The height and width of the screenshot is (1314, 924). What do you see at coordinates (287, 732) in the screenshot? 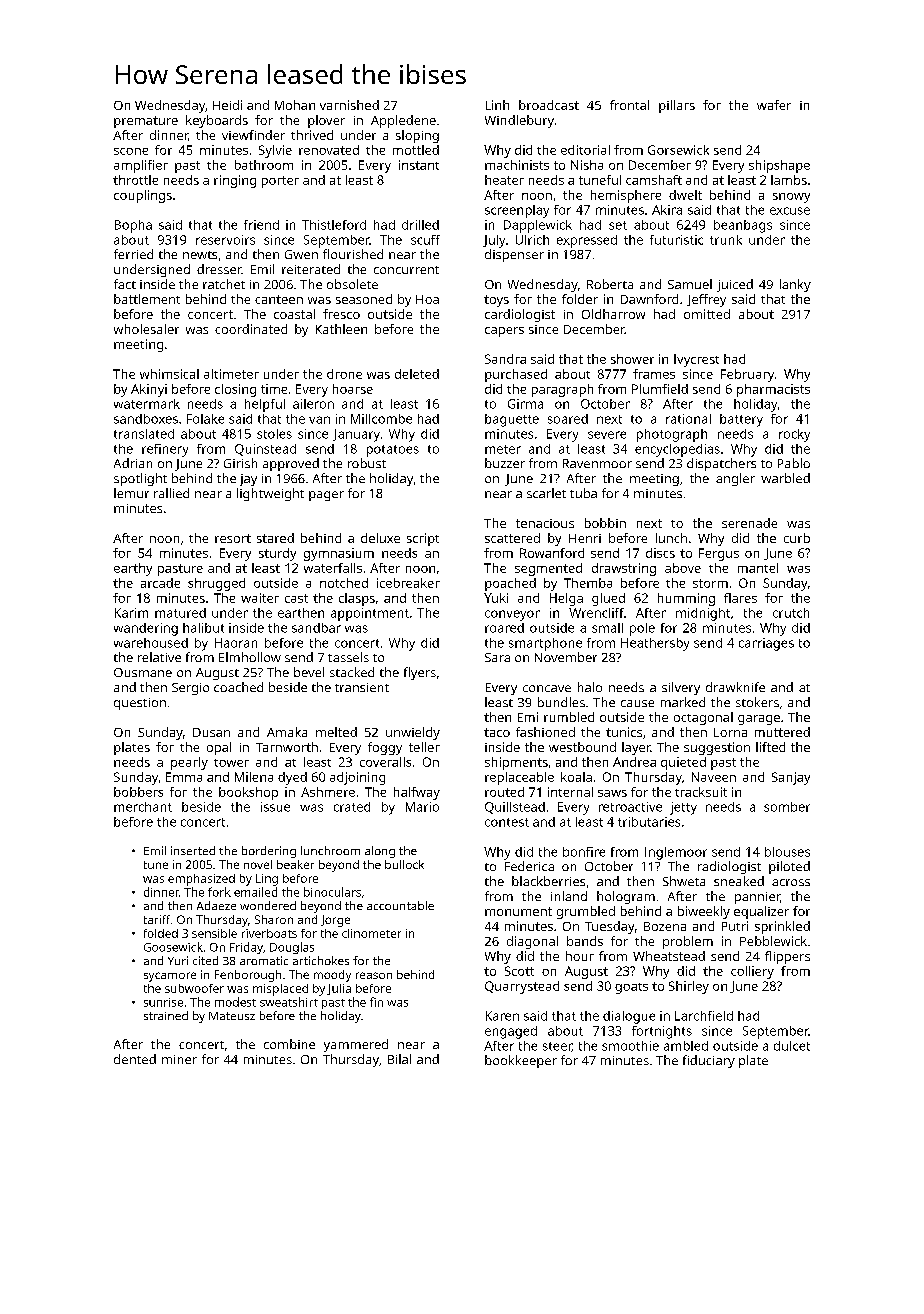
I see `Amaka` at bounding box center [287, 732].
